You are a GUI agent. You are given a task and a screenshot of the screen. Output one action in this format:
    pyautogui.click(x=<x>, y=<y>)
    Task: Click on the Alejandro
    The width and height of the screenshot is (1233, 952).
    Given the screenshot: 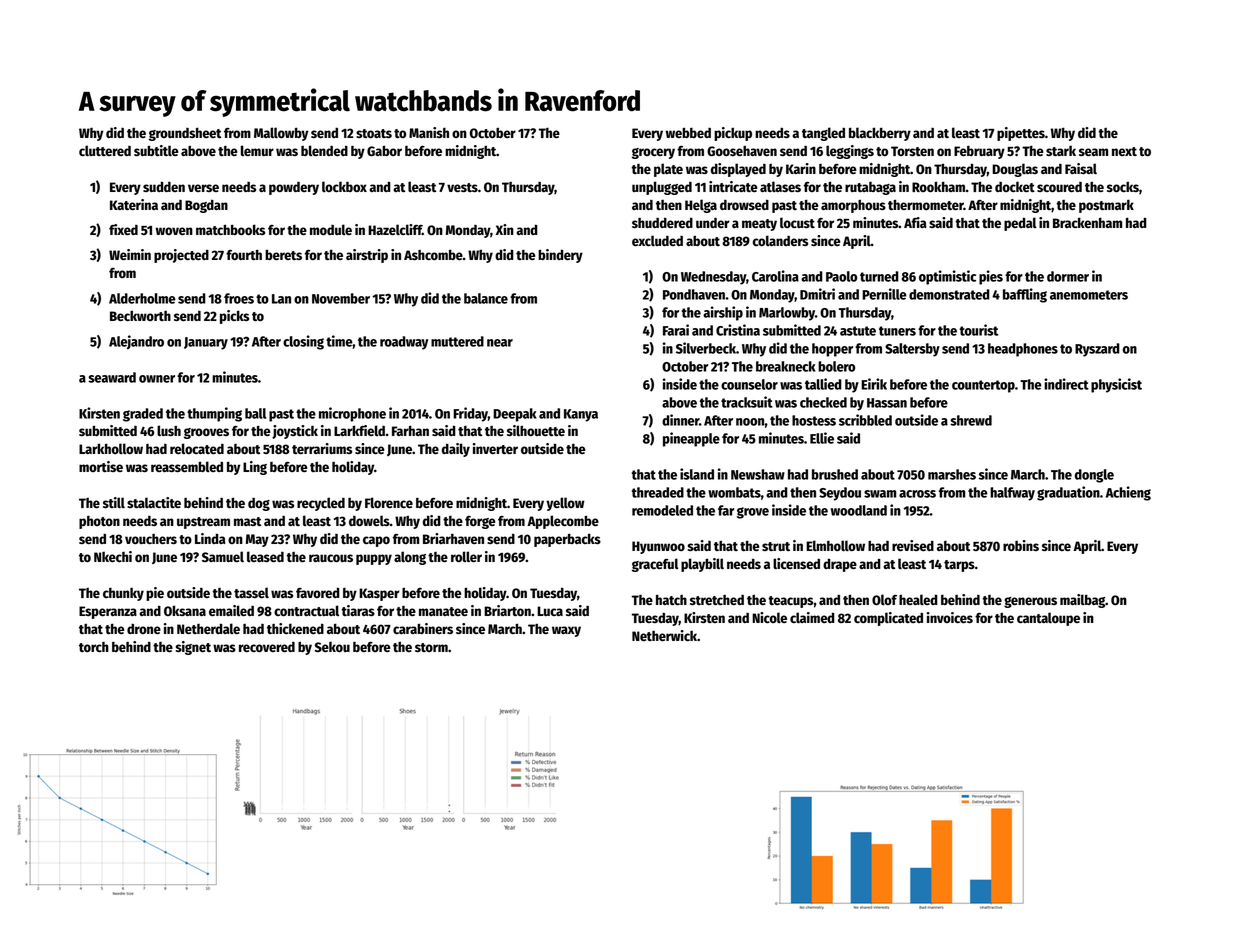 What is the action you would take?
    pyautogui.click(x=136, y=342)
